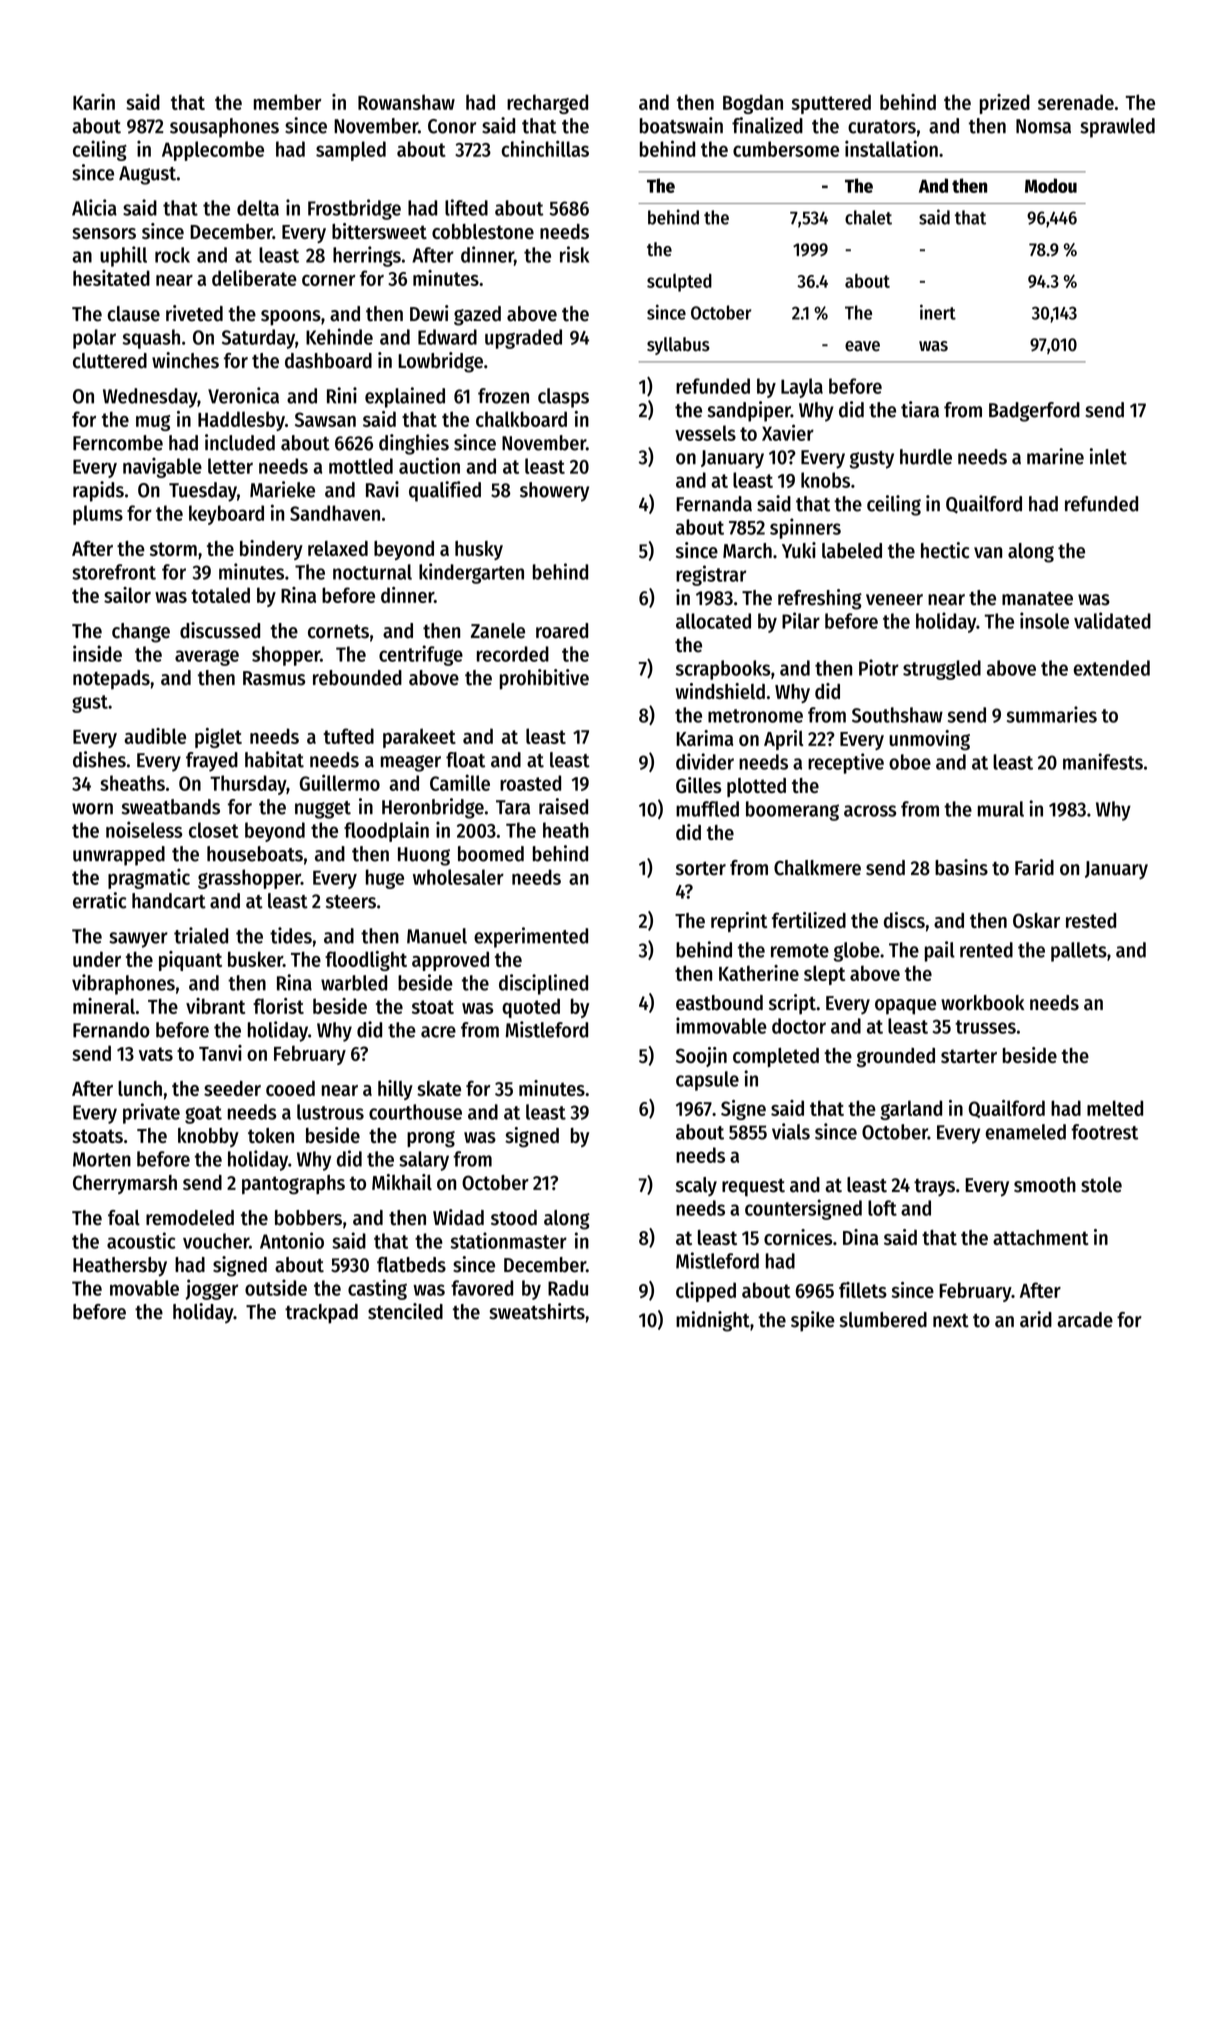 The image size is (1228, 2023). What do you see at coordinates (218, 738) in the screenshot?
I see `piglet` at bounding box center [218, 738].
